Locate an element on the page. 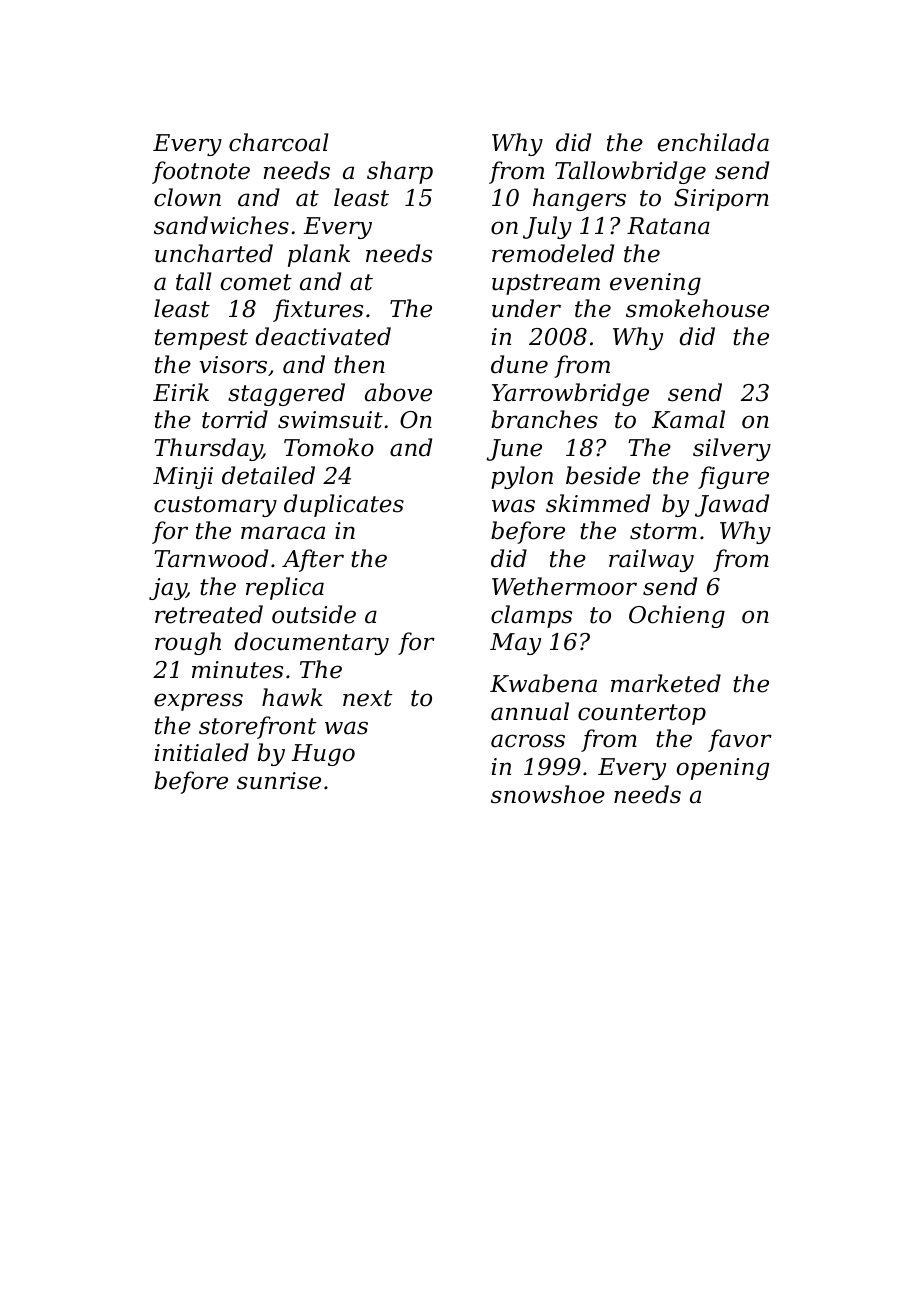 Image resolution: width=924 pixels, height=1311 pixels. sunrise is located at coordinates (279, 781).
